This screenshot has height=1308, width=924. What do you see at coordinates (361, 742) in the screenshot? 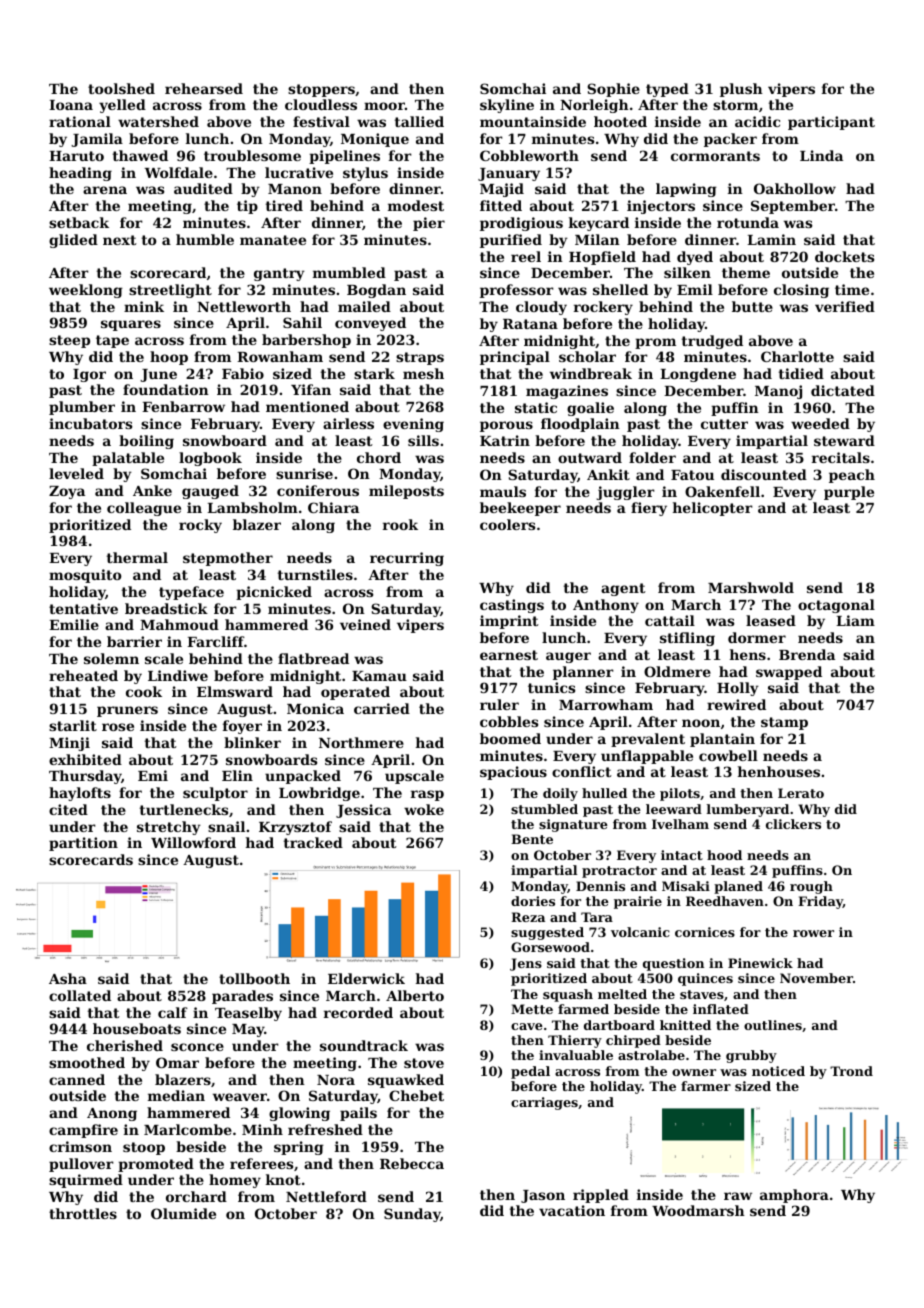
I see `Northmere` at bounding box center [361, 742].
